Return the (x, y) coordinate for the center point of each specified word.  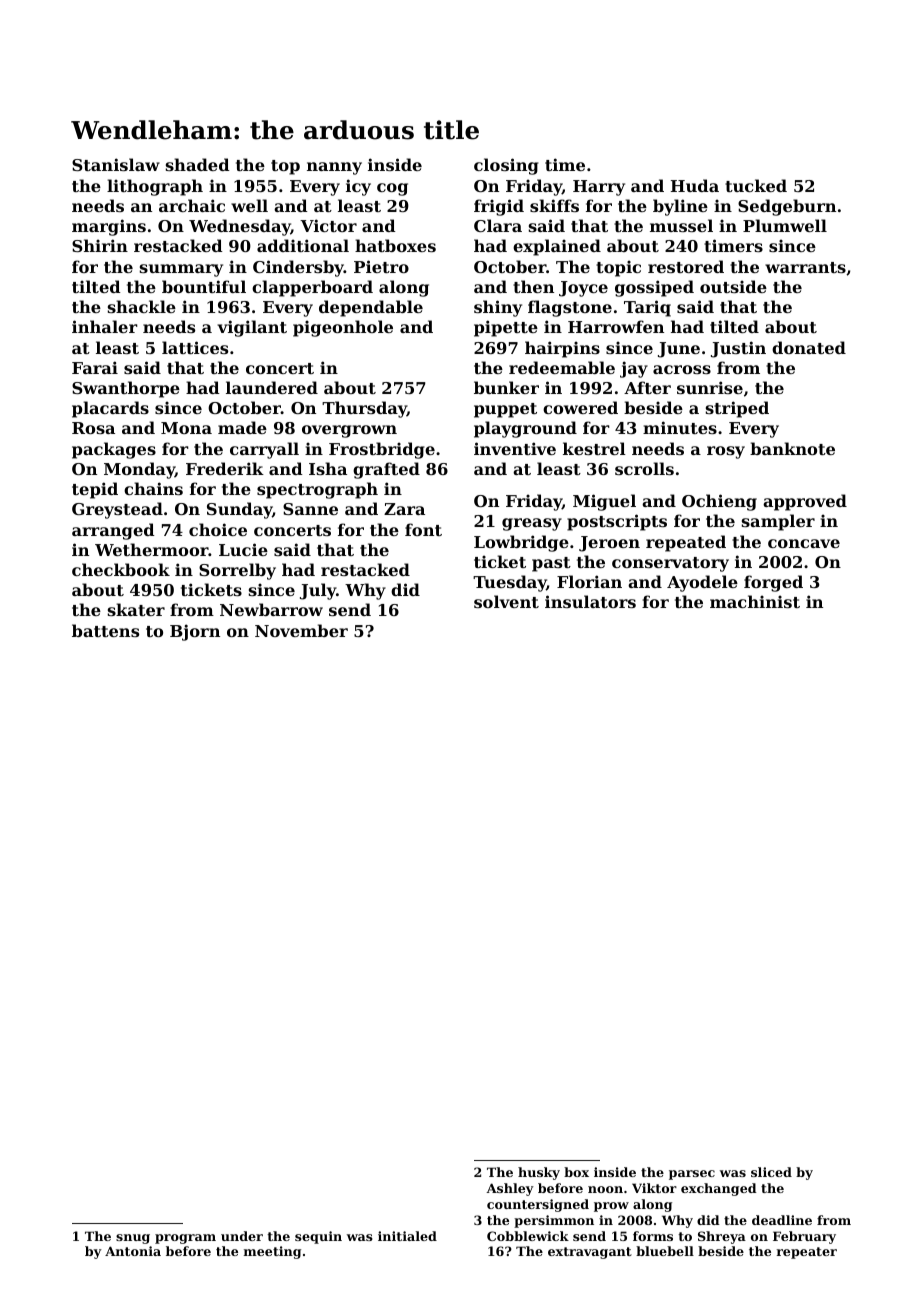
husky (539, 1173)
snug (133, 1239)
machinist (755, 601)
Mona (186, 428)
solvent (506, 601)
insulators (590, 601)
